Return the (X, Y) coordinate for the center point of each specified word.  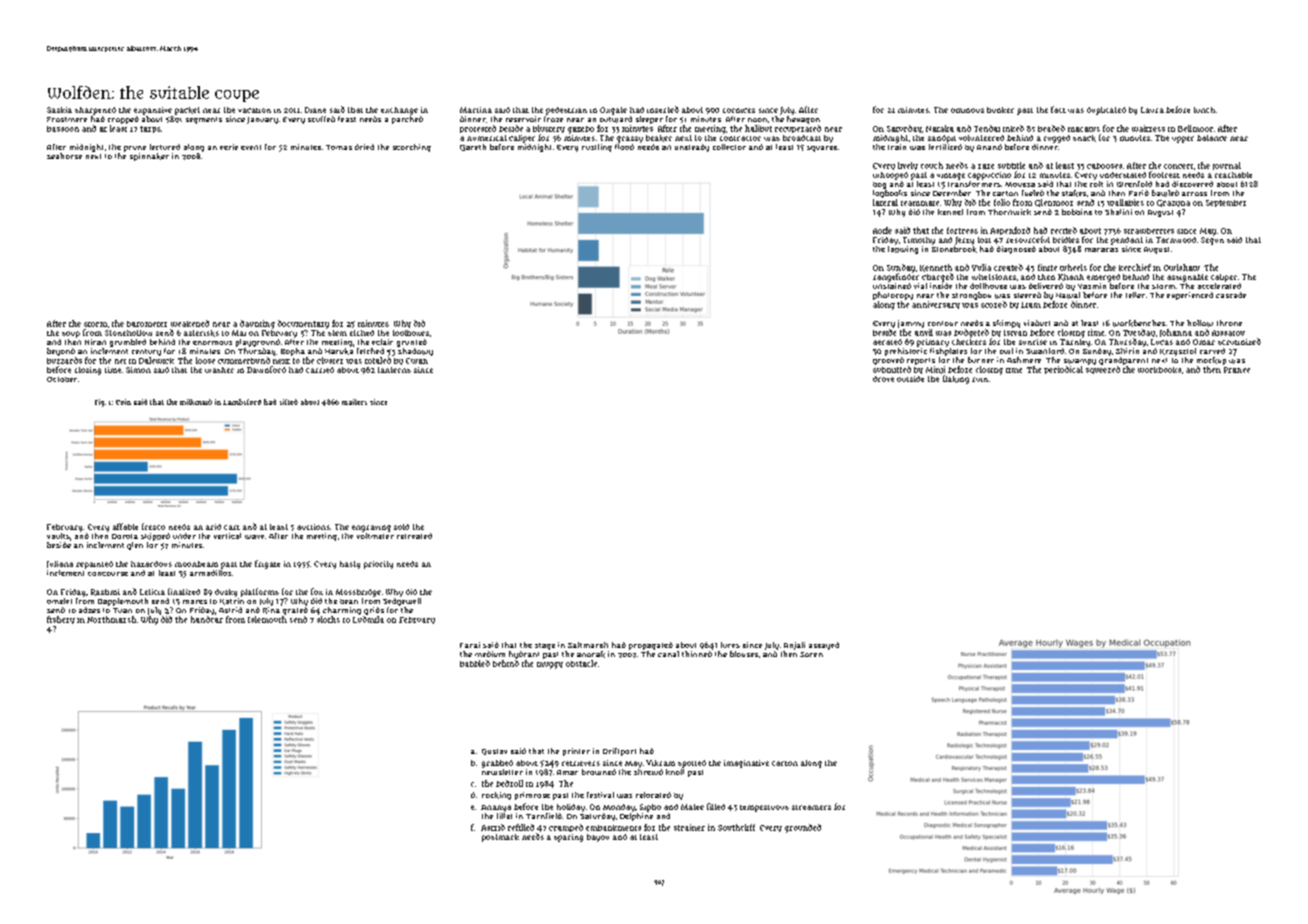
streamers (811, 807)
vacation (254, 110)
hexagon (803, 120)
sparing (568, 838)
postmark (500, 838)
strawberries (1149, 231)
